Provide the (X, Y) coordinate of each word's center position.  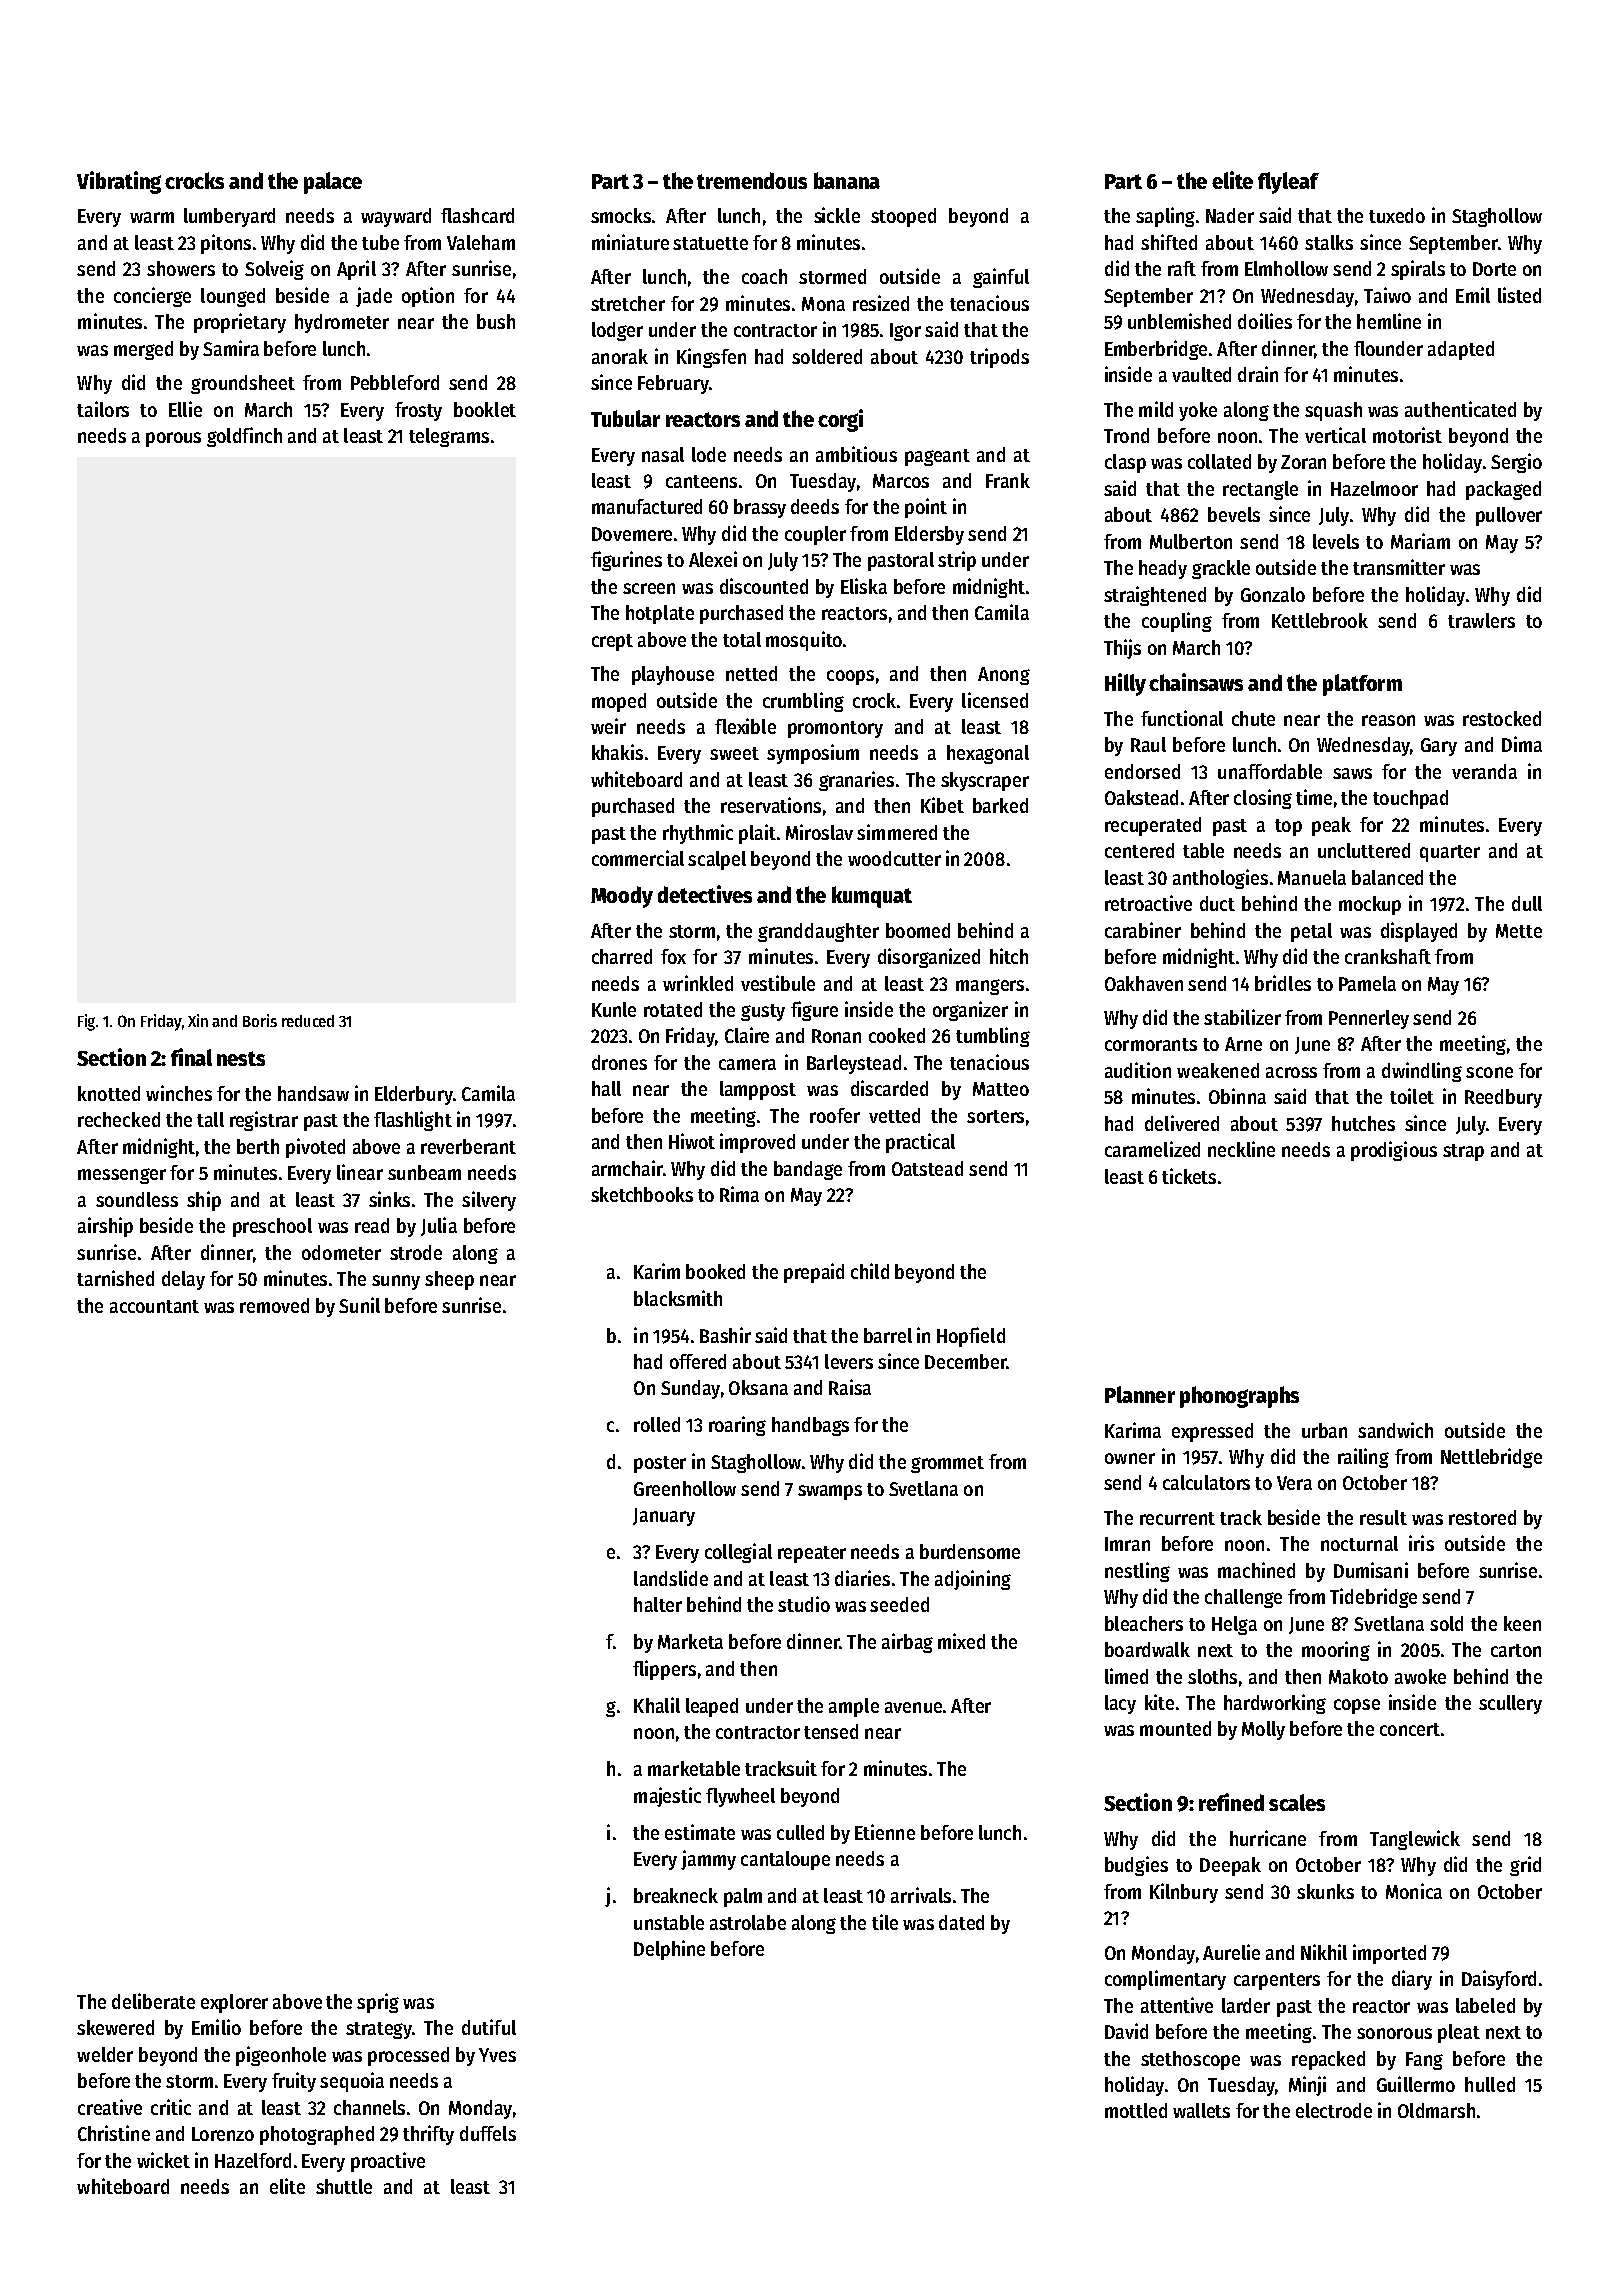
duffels (488, 2133)
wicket (163, 2160)
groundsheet (243, 384)
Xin (198, 1020)
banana (847, 180)
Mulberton (1191, 541)
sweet (734, 753)
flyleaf (1288, 183)
